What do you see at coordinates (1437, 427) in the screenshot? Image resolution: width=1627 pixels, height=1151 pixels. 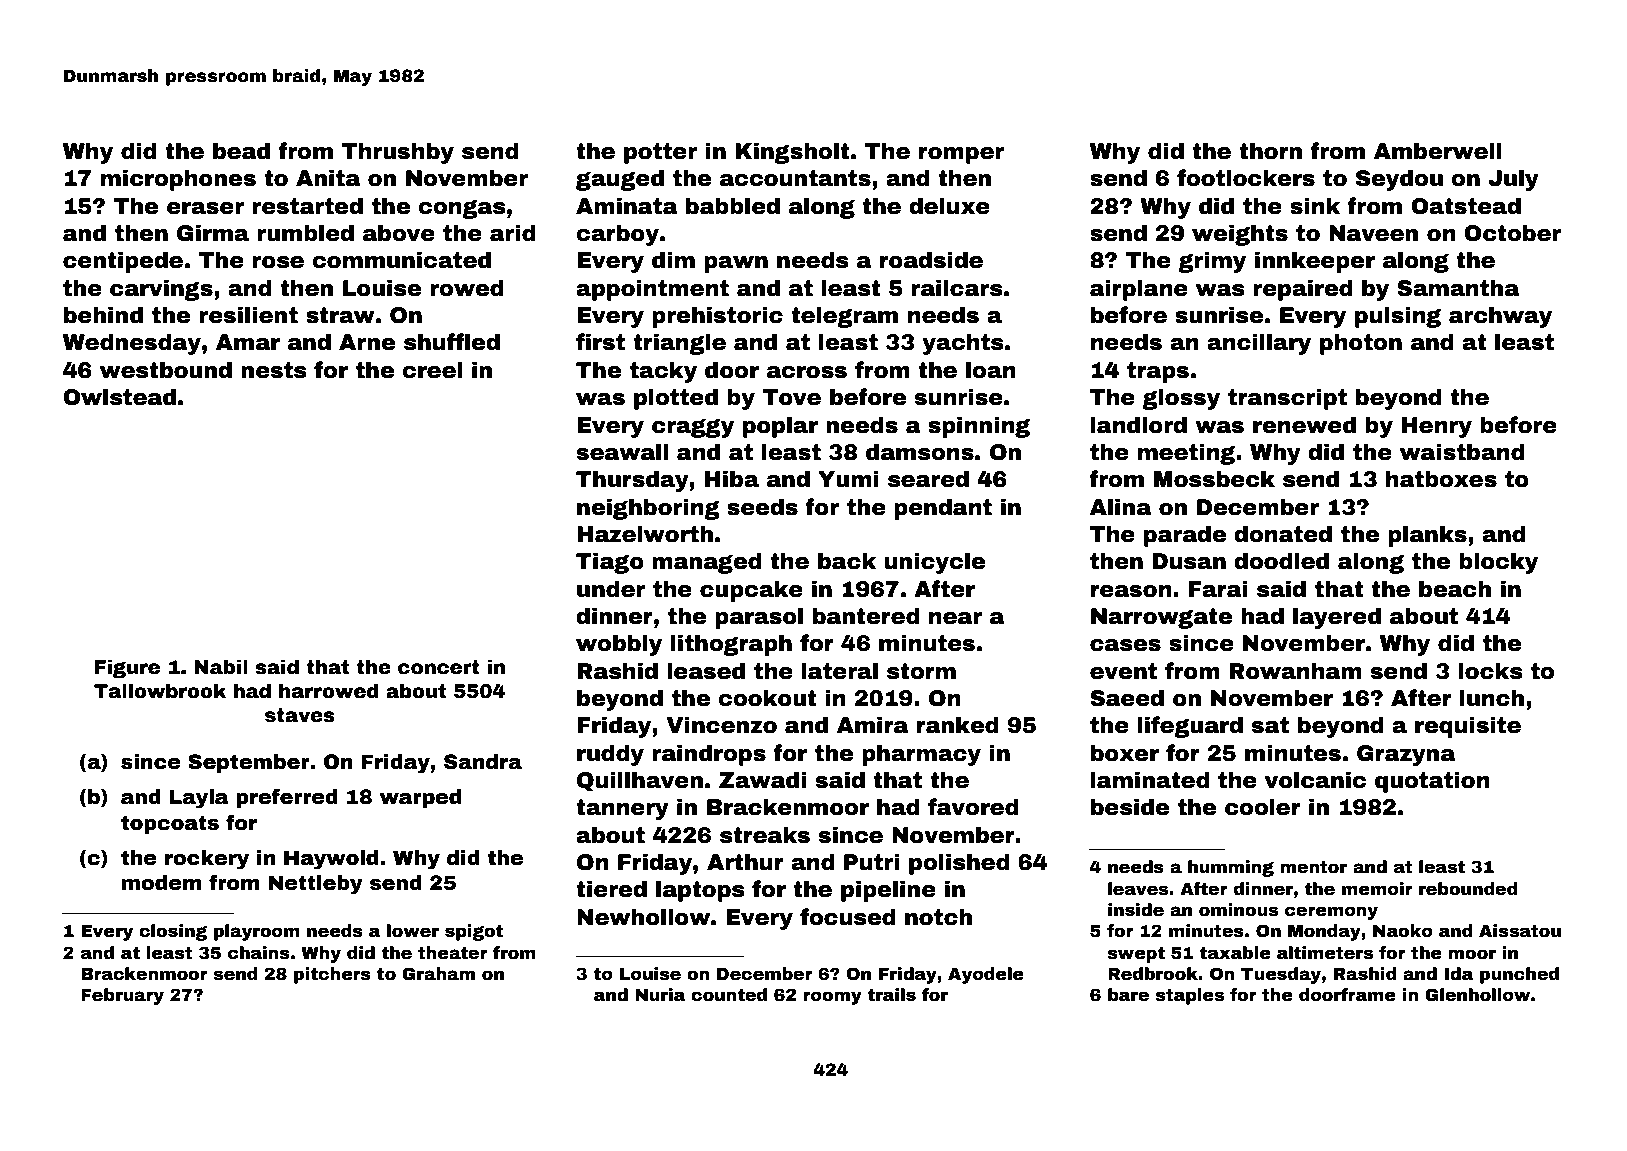 I see `Henry` at bounding box center [1437, 427].
